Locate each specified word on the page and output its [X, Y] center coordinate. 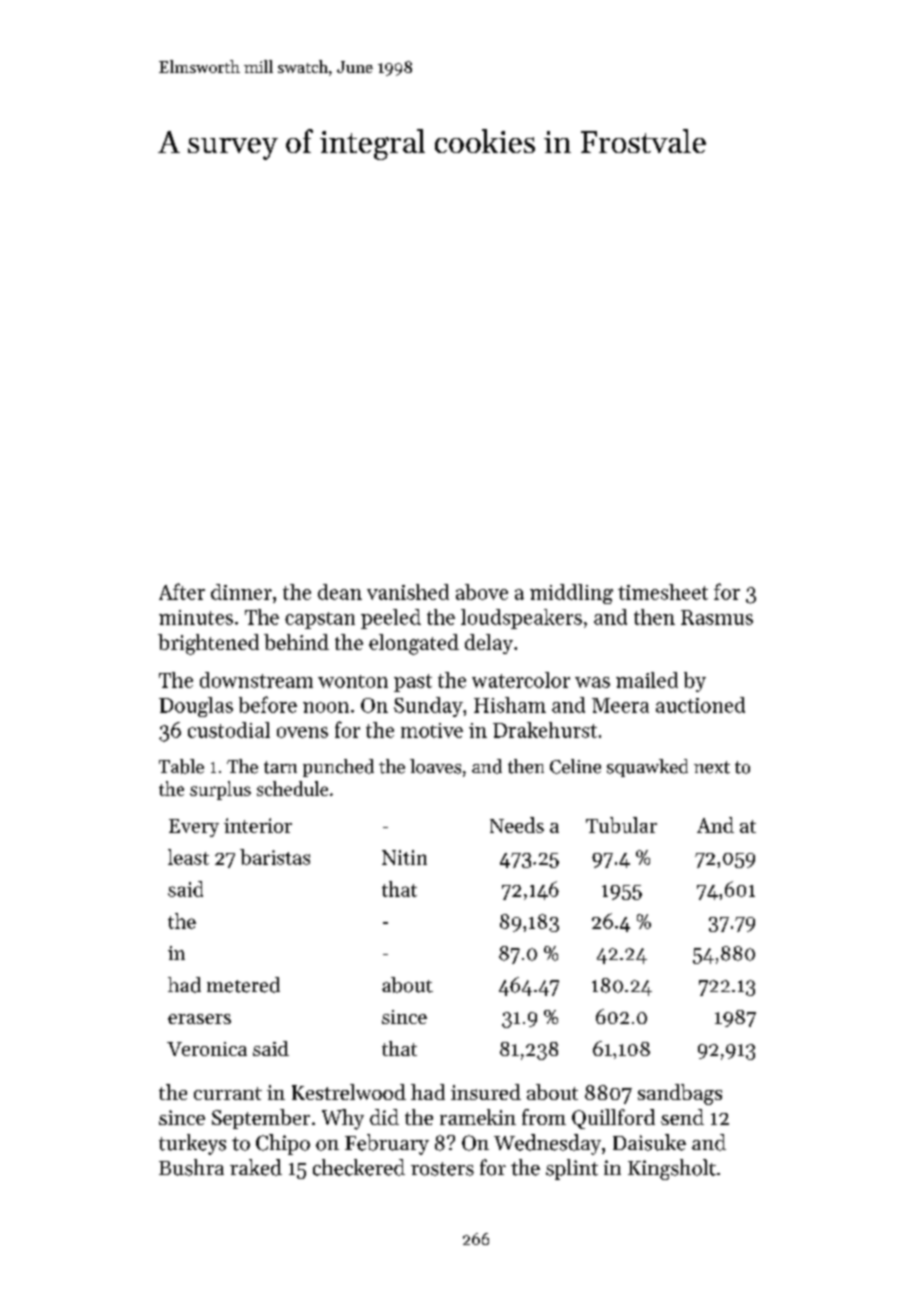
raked [256, 1167]
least [188, 857]
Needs [517, 825]
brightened [208, 644]
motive [432, 730]
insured [486, 1092]
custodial [229, 730]
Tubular [621, 825]
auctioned [700, 705]
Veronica [207, 1049]
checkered [359, 1167]
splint [572, 1169]
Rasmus [717, 617]
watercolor [521, 680]
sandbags [680, 1094]
